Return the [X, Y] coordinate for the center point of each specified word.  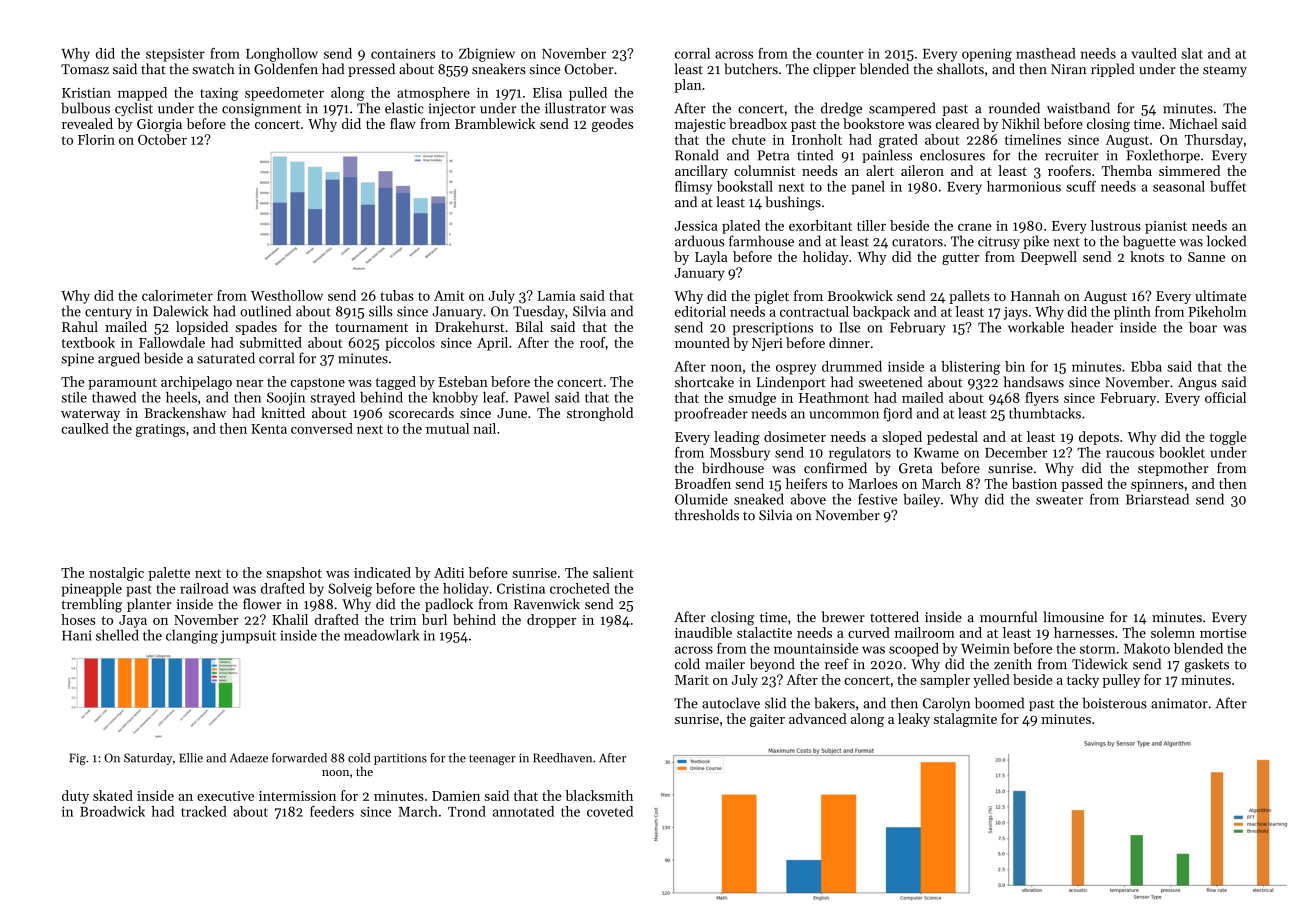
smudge [752, 399]
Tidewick [1100, 664]
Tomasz [85, 69]
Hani [77, 635]
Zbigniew [487, 55]
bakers [835, 703]
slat [1192, 53]
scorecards [421, 412]
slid [775, 703]
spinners [1157, 485]
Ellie [191, 758]
